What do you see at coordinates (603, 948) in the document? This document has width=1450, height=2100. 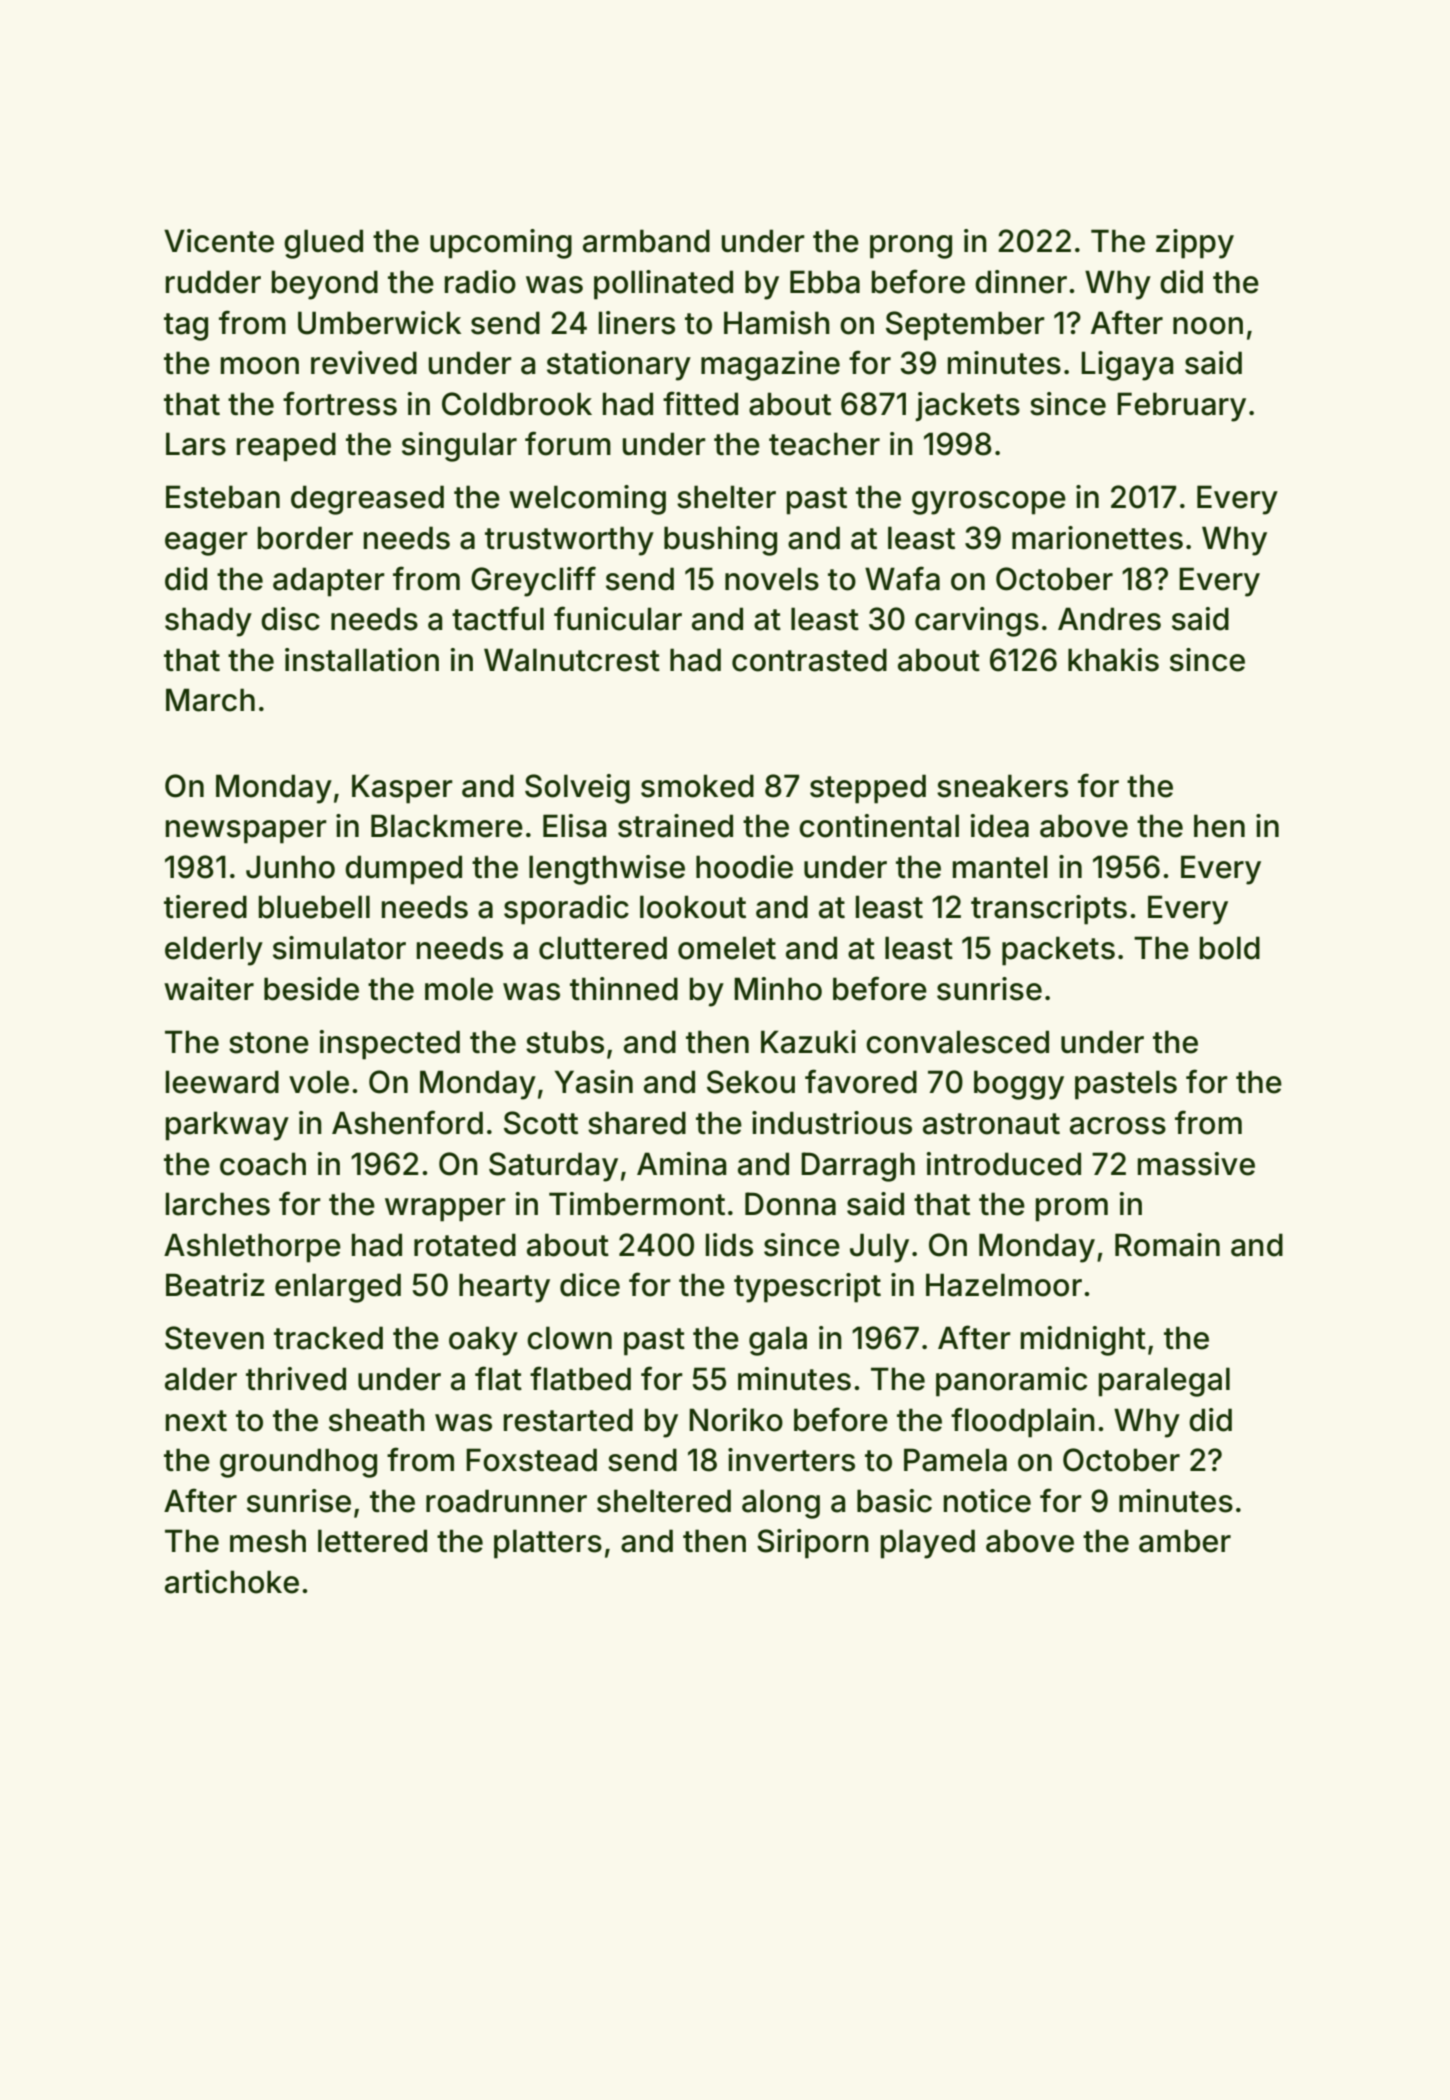 I see `cluttered` at bounding box center [603, 948].
